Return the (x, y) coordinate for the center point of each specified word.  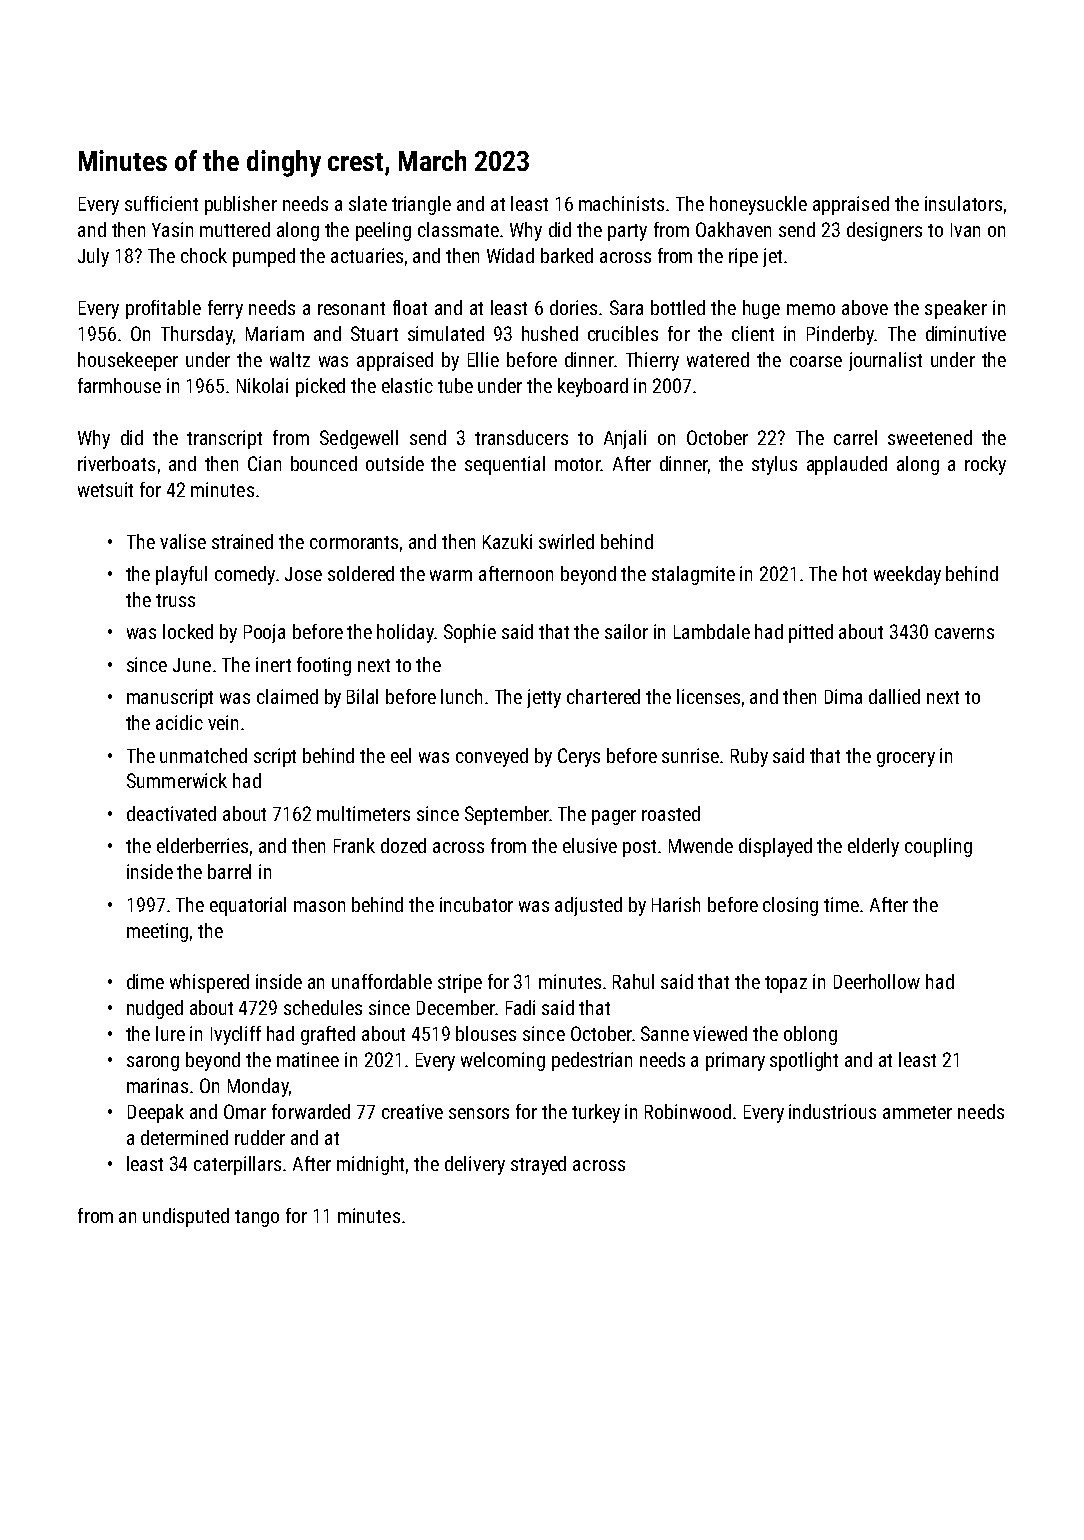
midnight (370, 1165)
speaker (956, 309)
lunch (461, 696)
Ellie (483, 359)
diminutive (966, 333)
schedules (323, 1007)
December (456, 1007)
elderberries (202, 845)
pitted (811, 633)
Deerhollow (877, 981)
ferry (225, 309)
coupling (938, 847)
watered (718, 359)
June (192, 665)
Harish (676, 904)
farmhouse (119, 385)
